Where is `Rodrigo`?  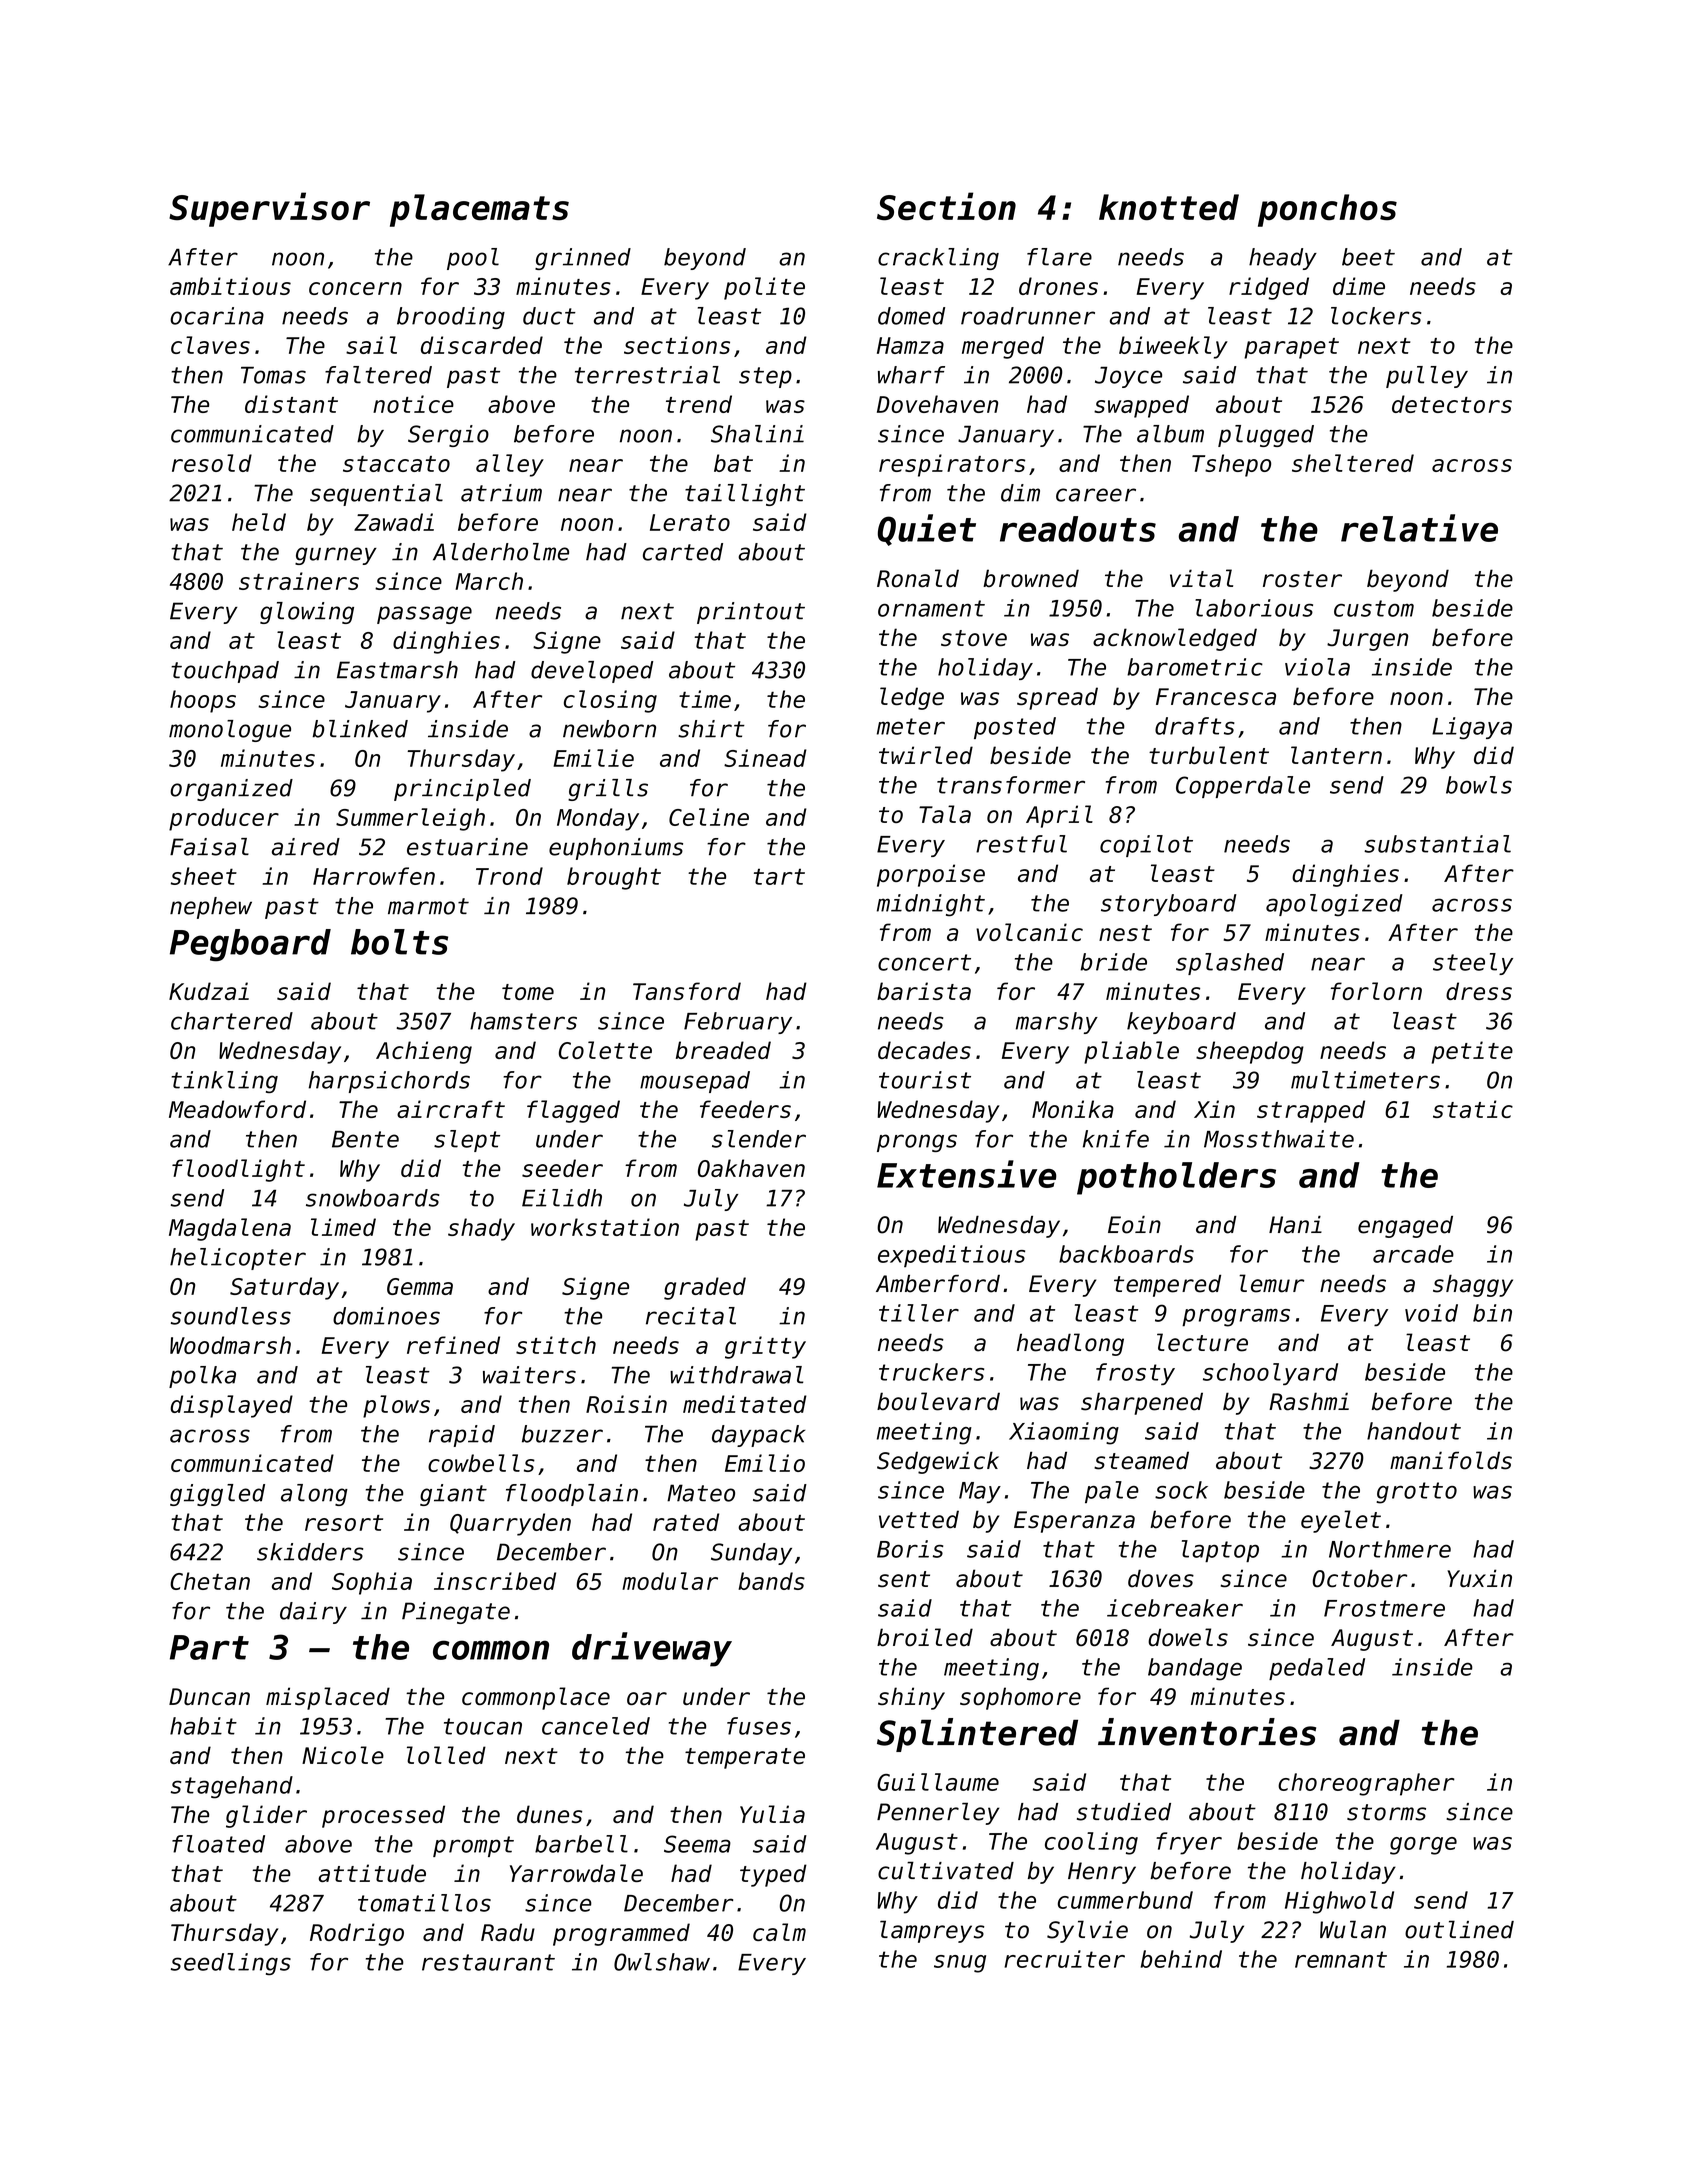 Rodrigo is located at coordinates (357, 1934).
